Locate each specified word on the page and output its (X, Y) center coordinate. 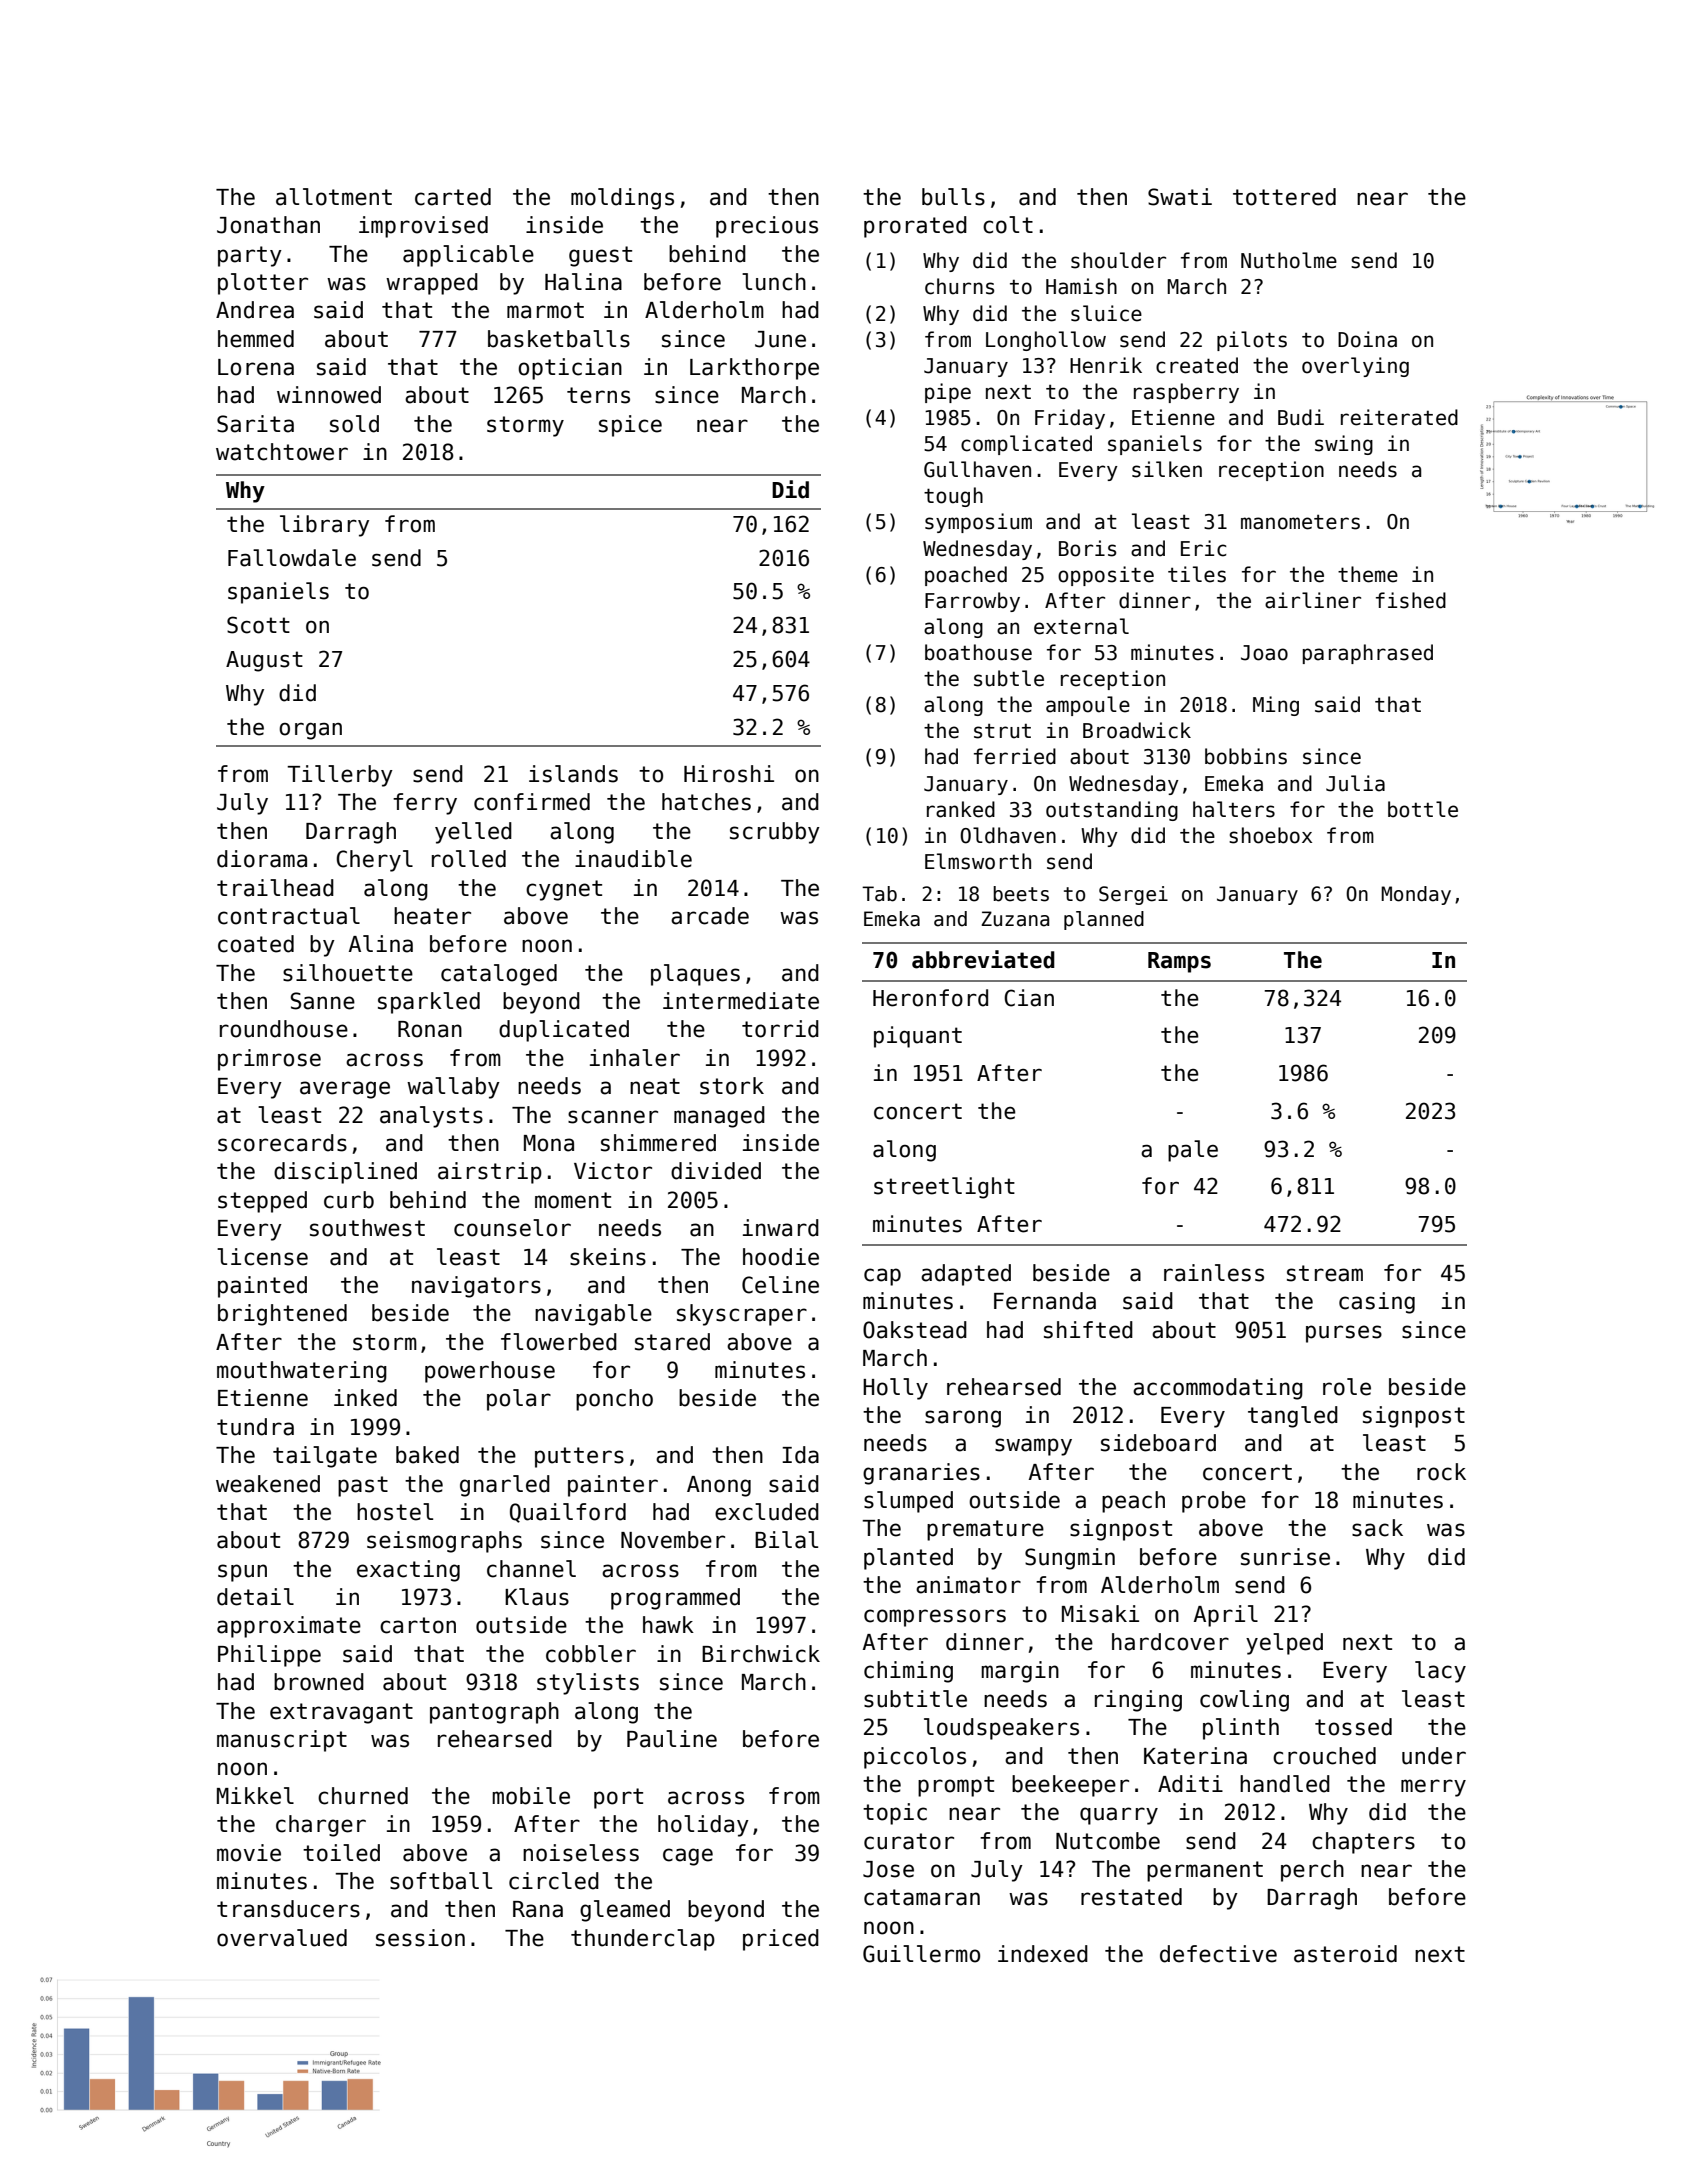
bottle (1423, 809)
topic (895, 1814)
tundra (255, 1427)
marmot (545, 310)
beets (1021, 894)
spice (630, 426)
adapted (966, 1275)
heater (432, 916)
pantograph (494, 1713)
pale (1193, 1151)
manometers (1300, 522)
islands (573, 774)
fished (1411, 600)
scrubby (775, 833)
